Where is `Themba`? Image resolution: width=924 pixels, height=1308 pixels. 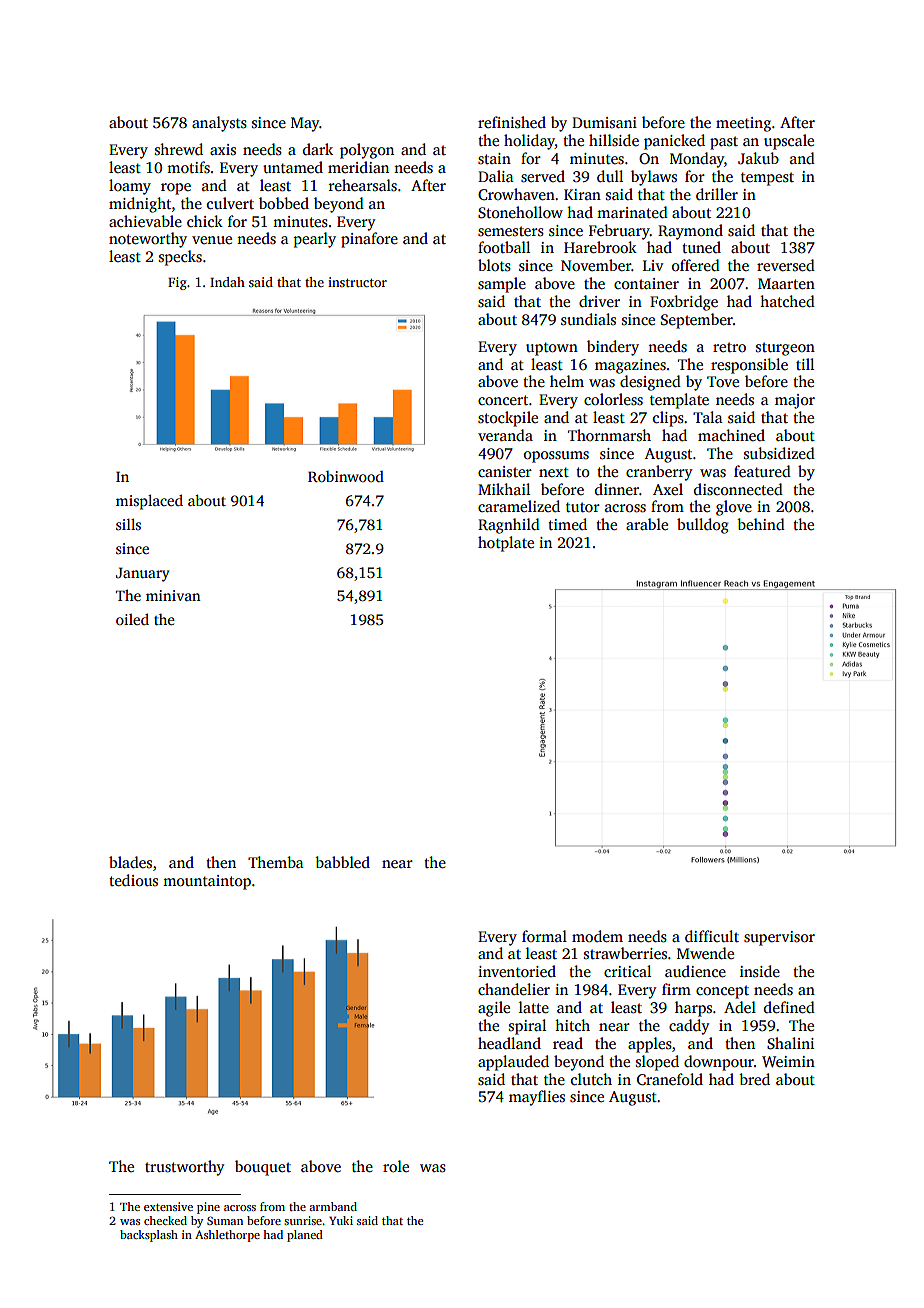
Themba is located at coordinates (276, 862).
